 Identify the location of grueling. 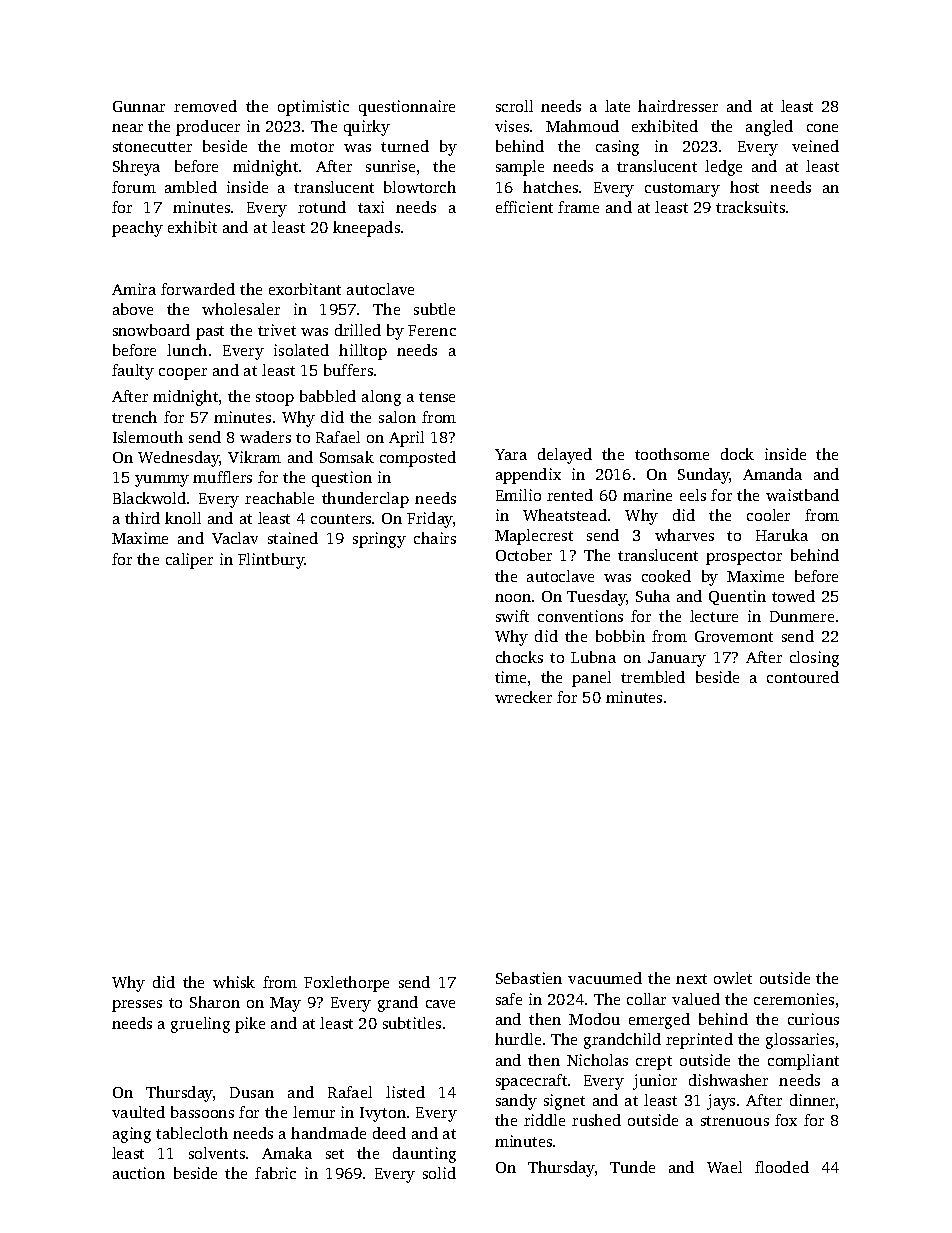
(200, 1025).
